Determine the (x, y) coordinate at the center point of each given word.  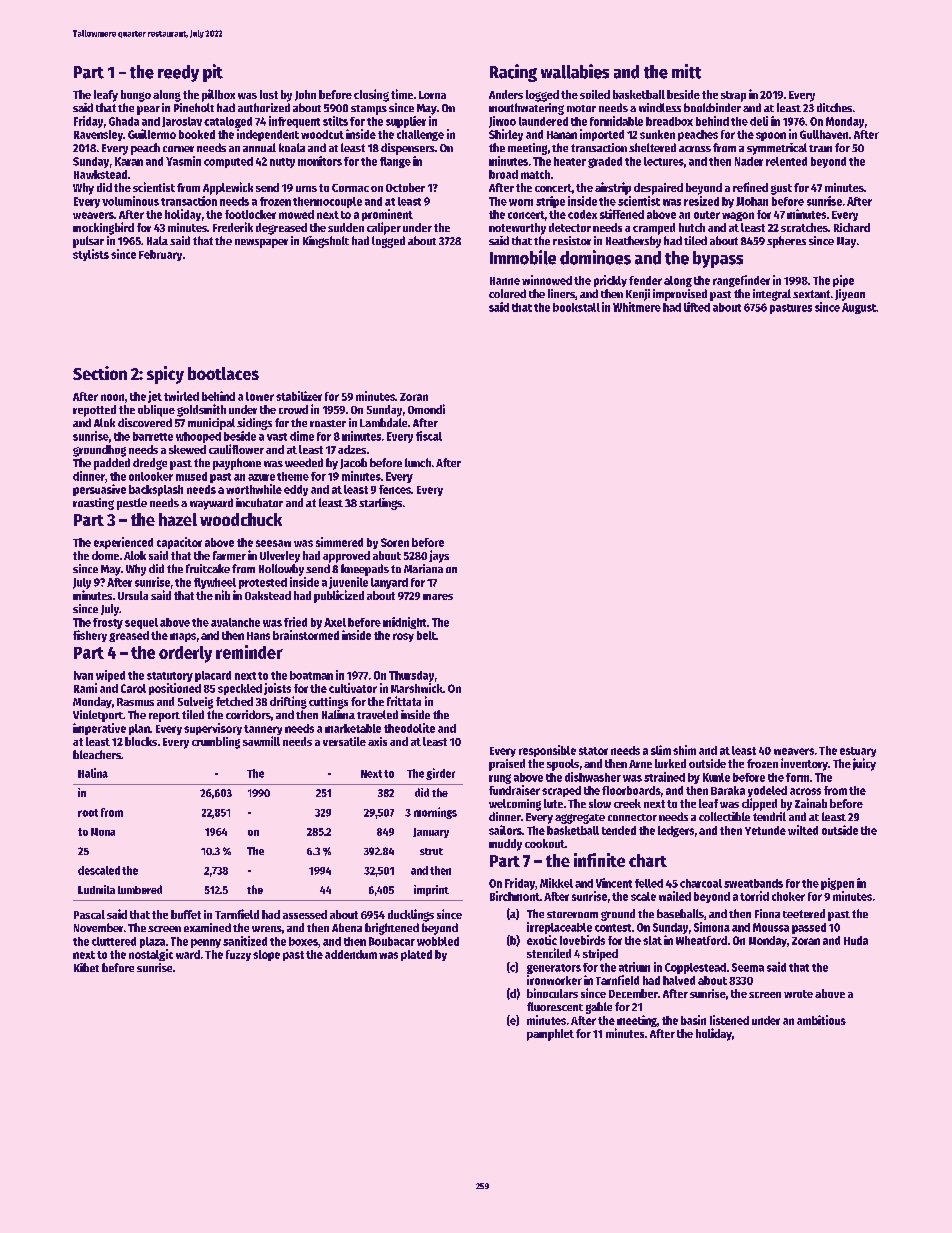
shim (684, 750)
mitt (686, 71)
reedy (178, 73)
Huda (856, 940)
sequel (141, 623)
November (98, 927)
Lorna (432, 95)
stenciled (549, 953)
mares (438, 597)
